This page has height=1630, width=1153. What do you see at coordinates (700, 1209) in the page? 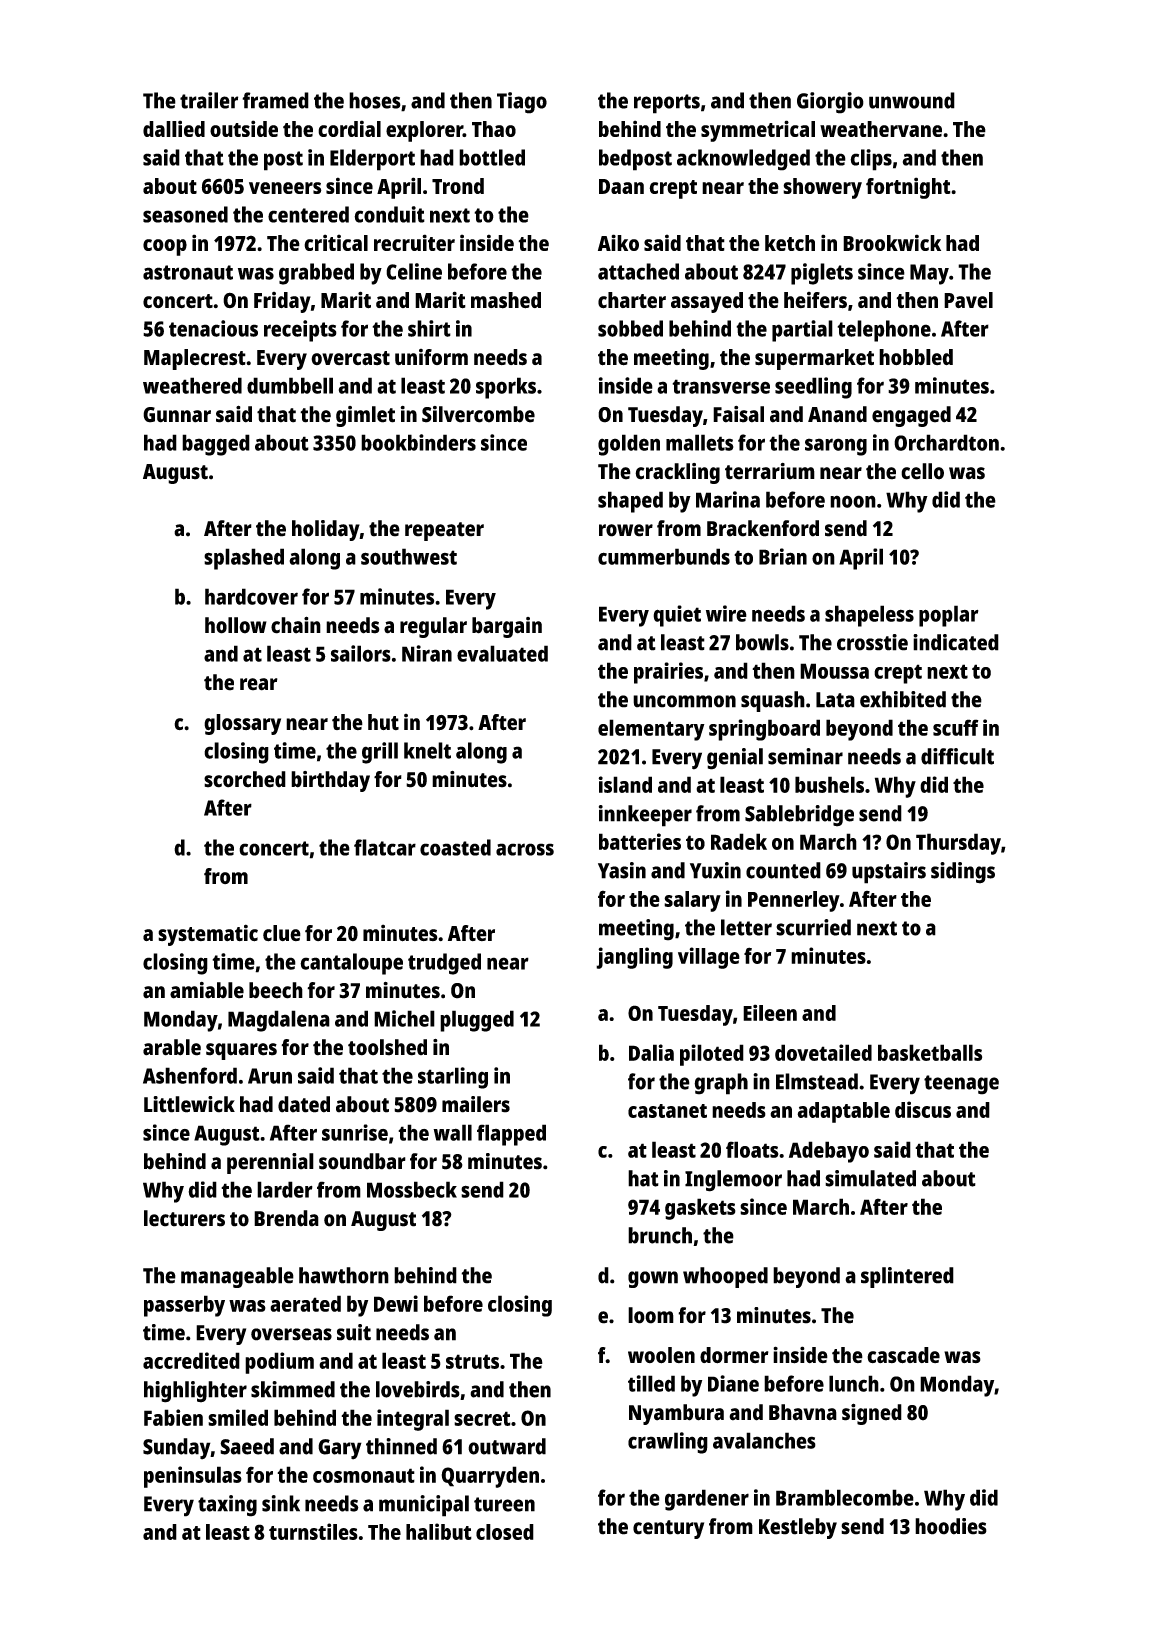
I see `gaskets` at bounding box center [700, 1209].
